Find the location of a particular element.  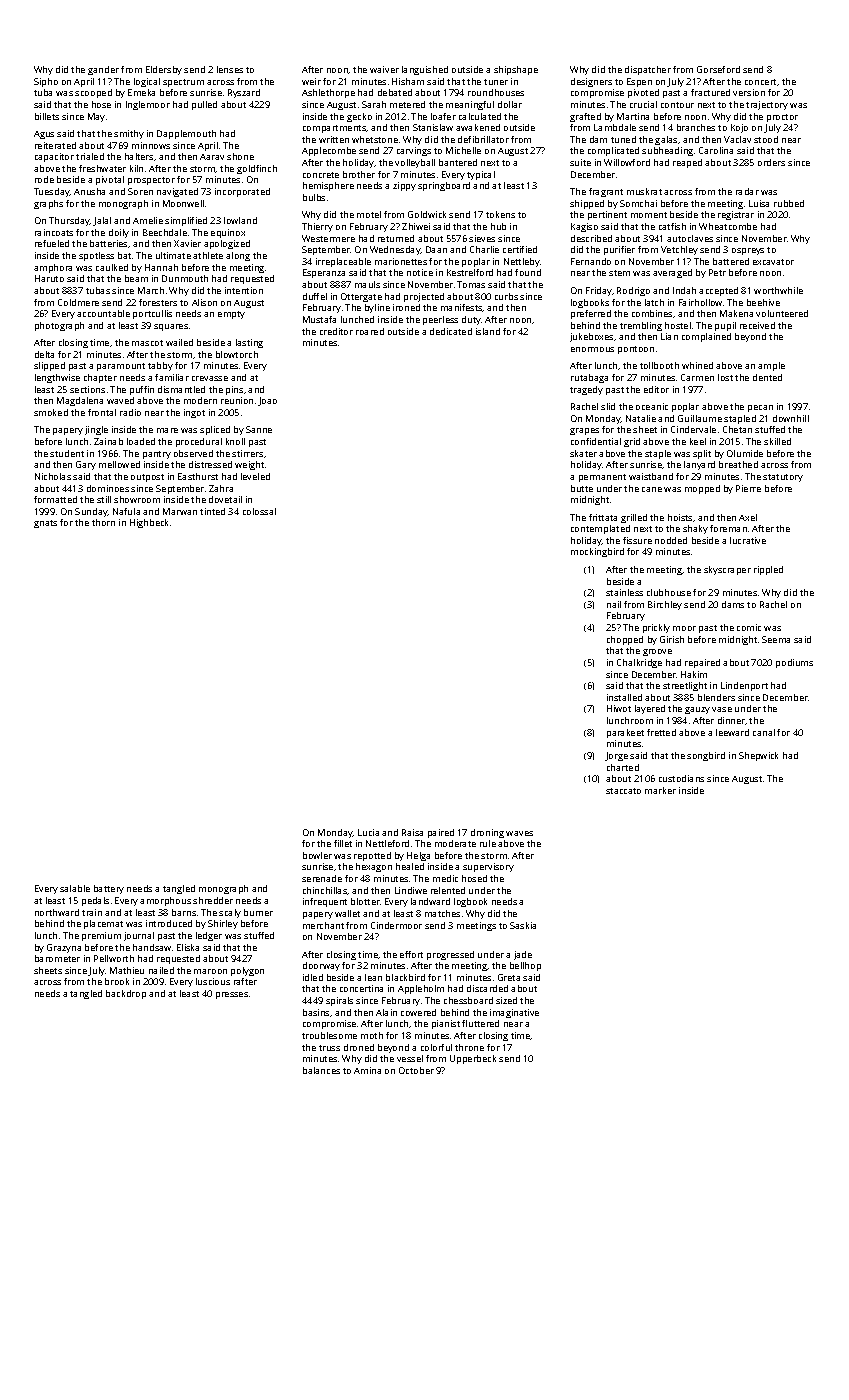

outpost is located at coordinates (147, 478).
